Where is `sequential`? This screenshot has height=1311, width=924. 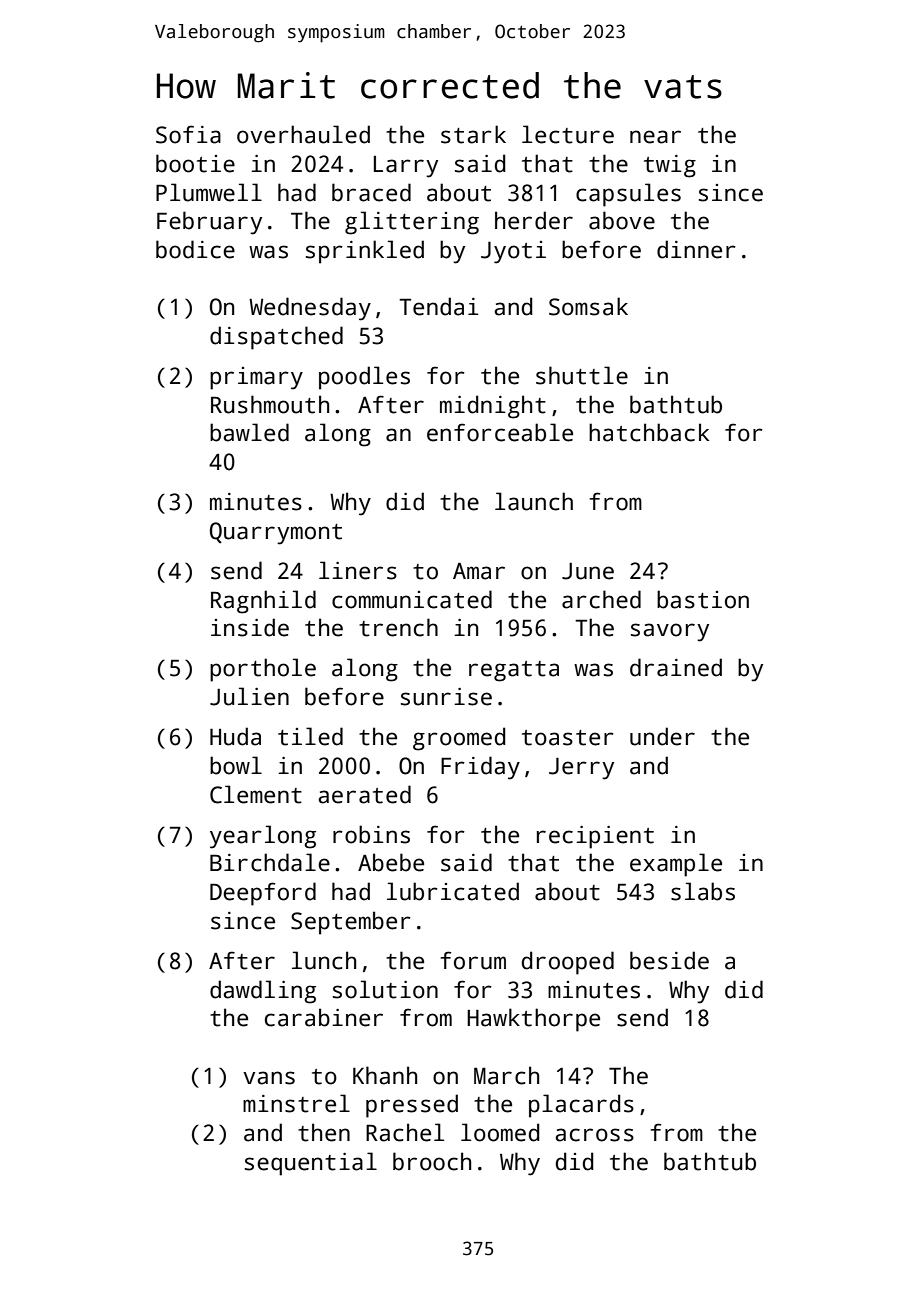
sequential is located at coordinates (311, 1164).
